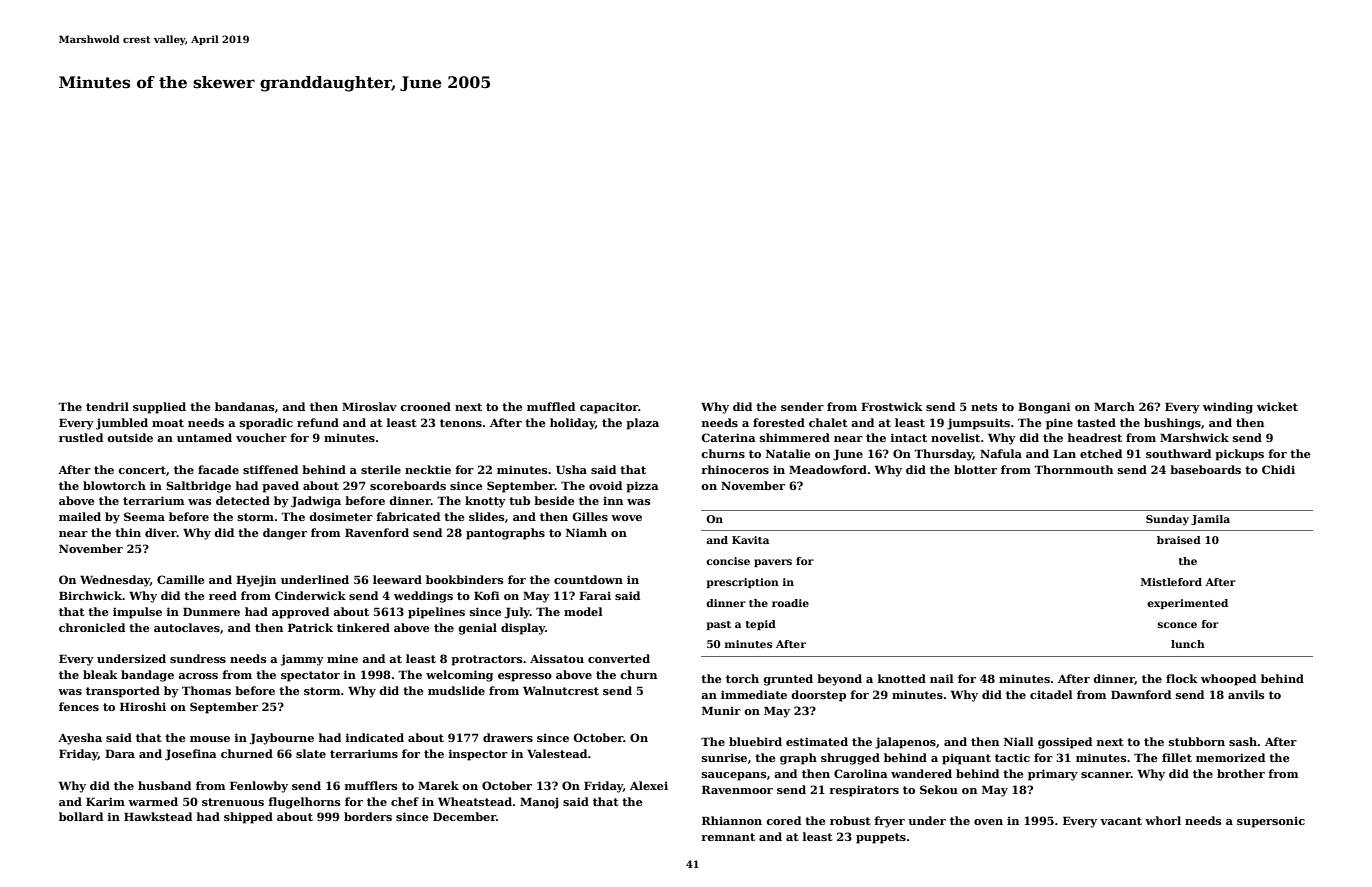  What do you see at coordinates (368, 816) in the image?
I see `borders` at bounding box center [368, 816].
